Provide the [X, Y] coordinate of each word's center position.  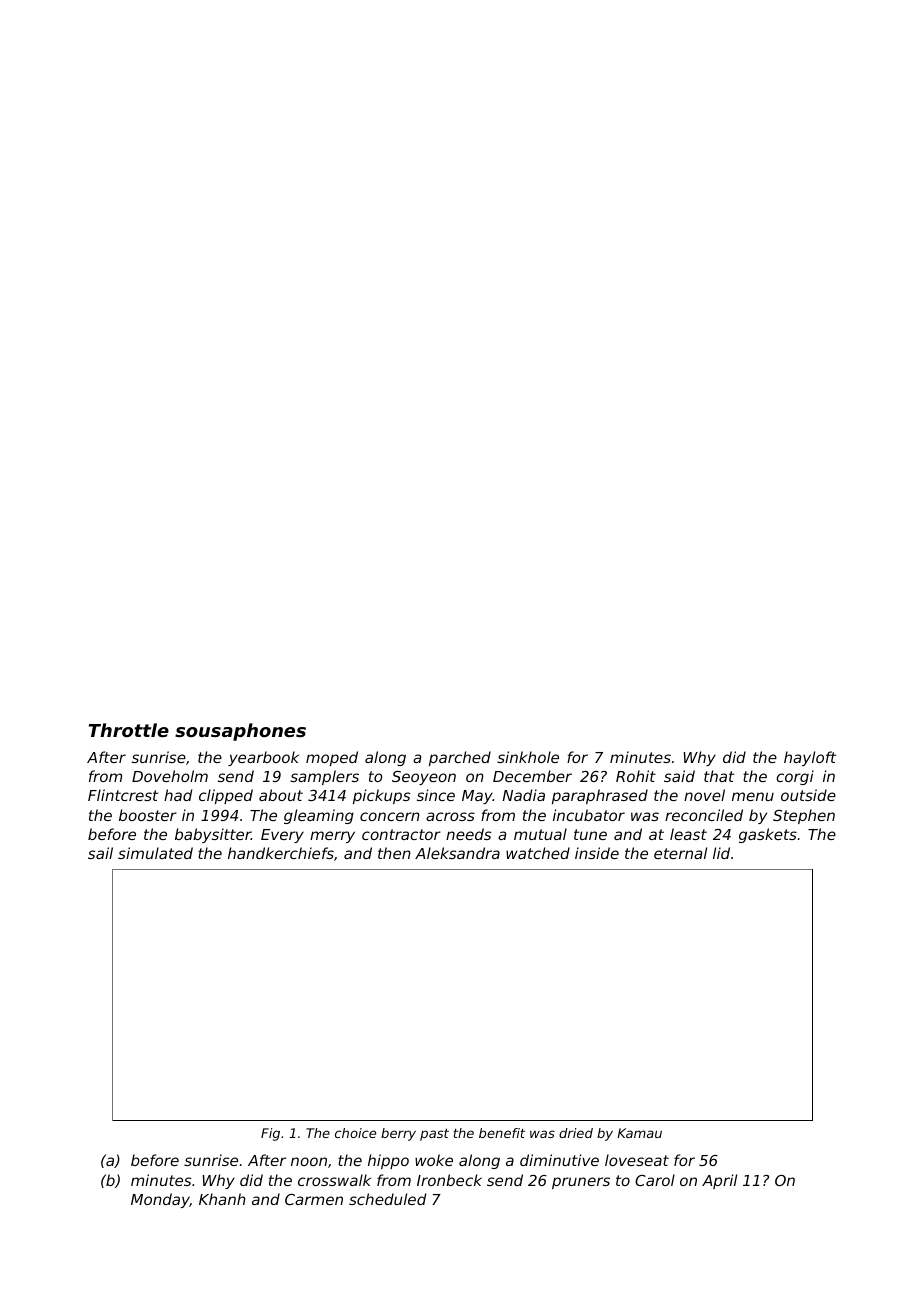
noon [309, 1161]
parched [460, 758]
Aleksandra [457, 853]
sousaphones [240, 732]
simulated [155, 853]
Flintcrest [123, 795]
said [679, 776]
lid [721, 853]
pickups [381, 796]
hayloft [810, 758]
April [719, 1181]
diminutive [559, 1160]
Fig [270, 1134]
